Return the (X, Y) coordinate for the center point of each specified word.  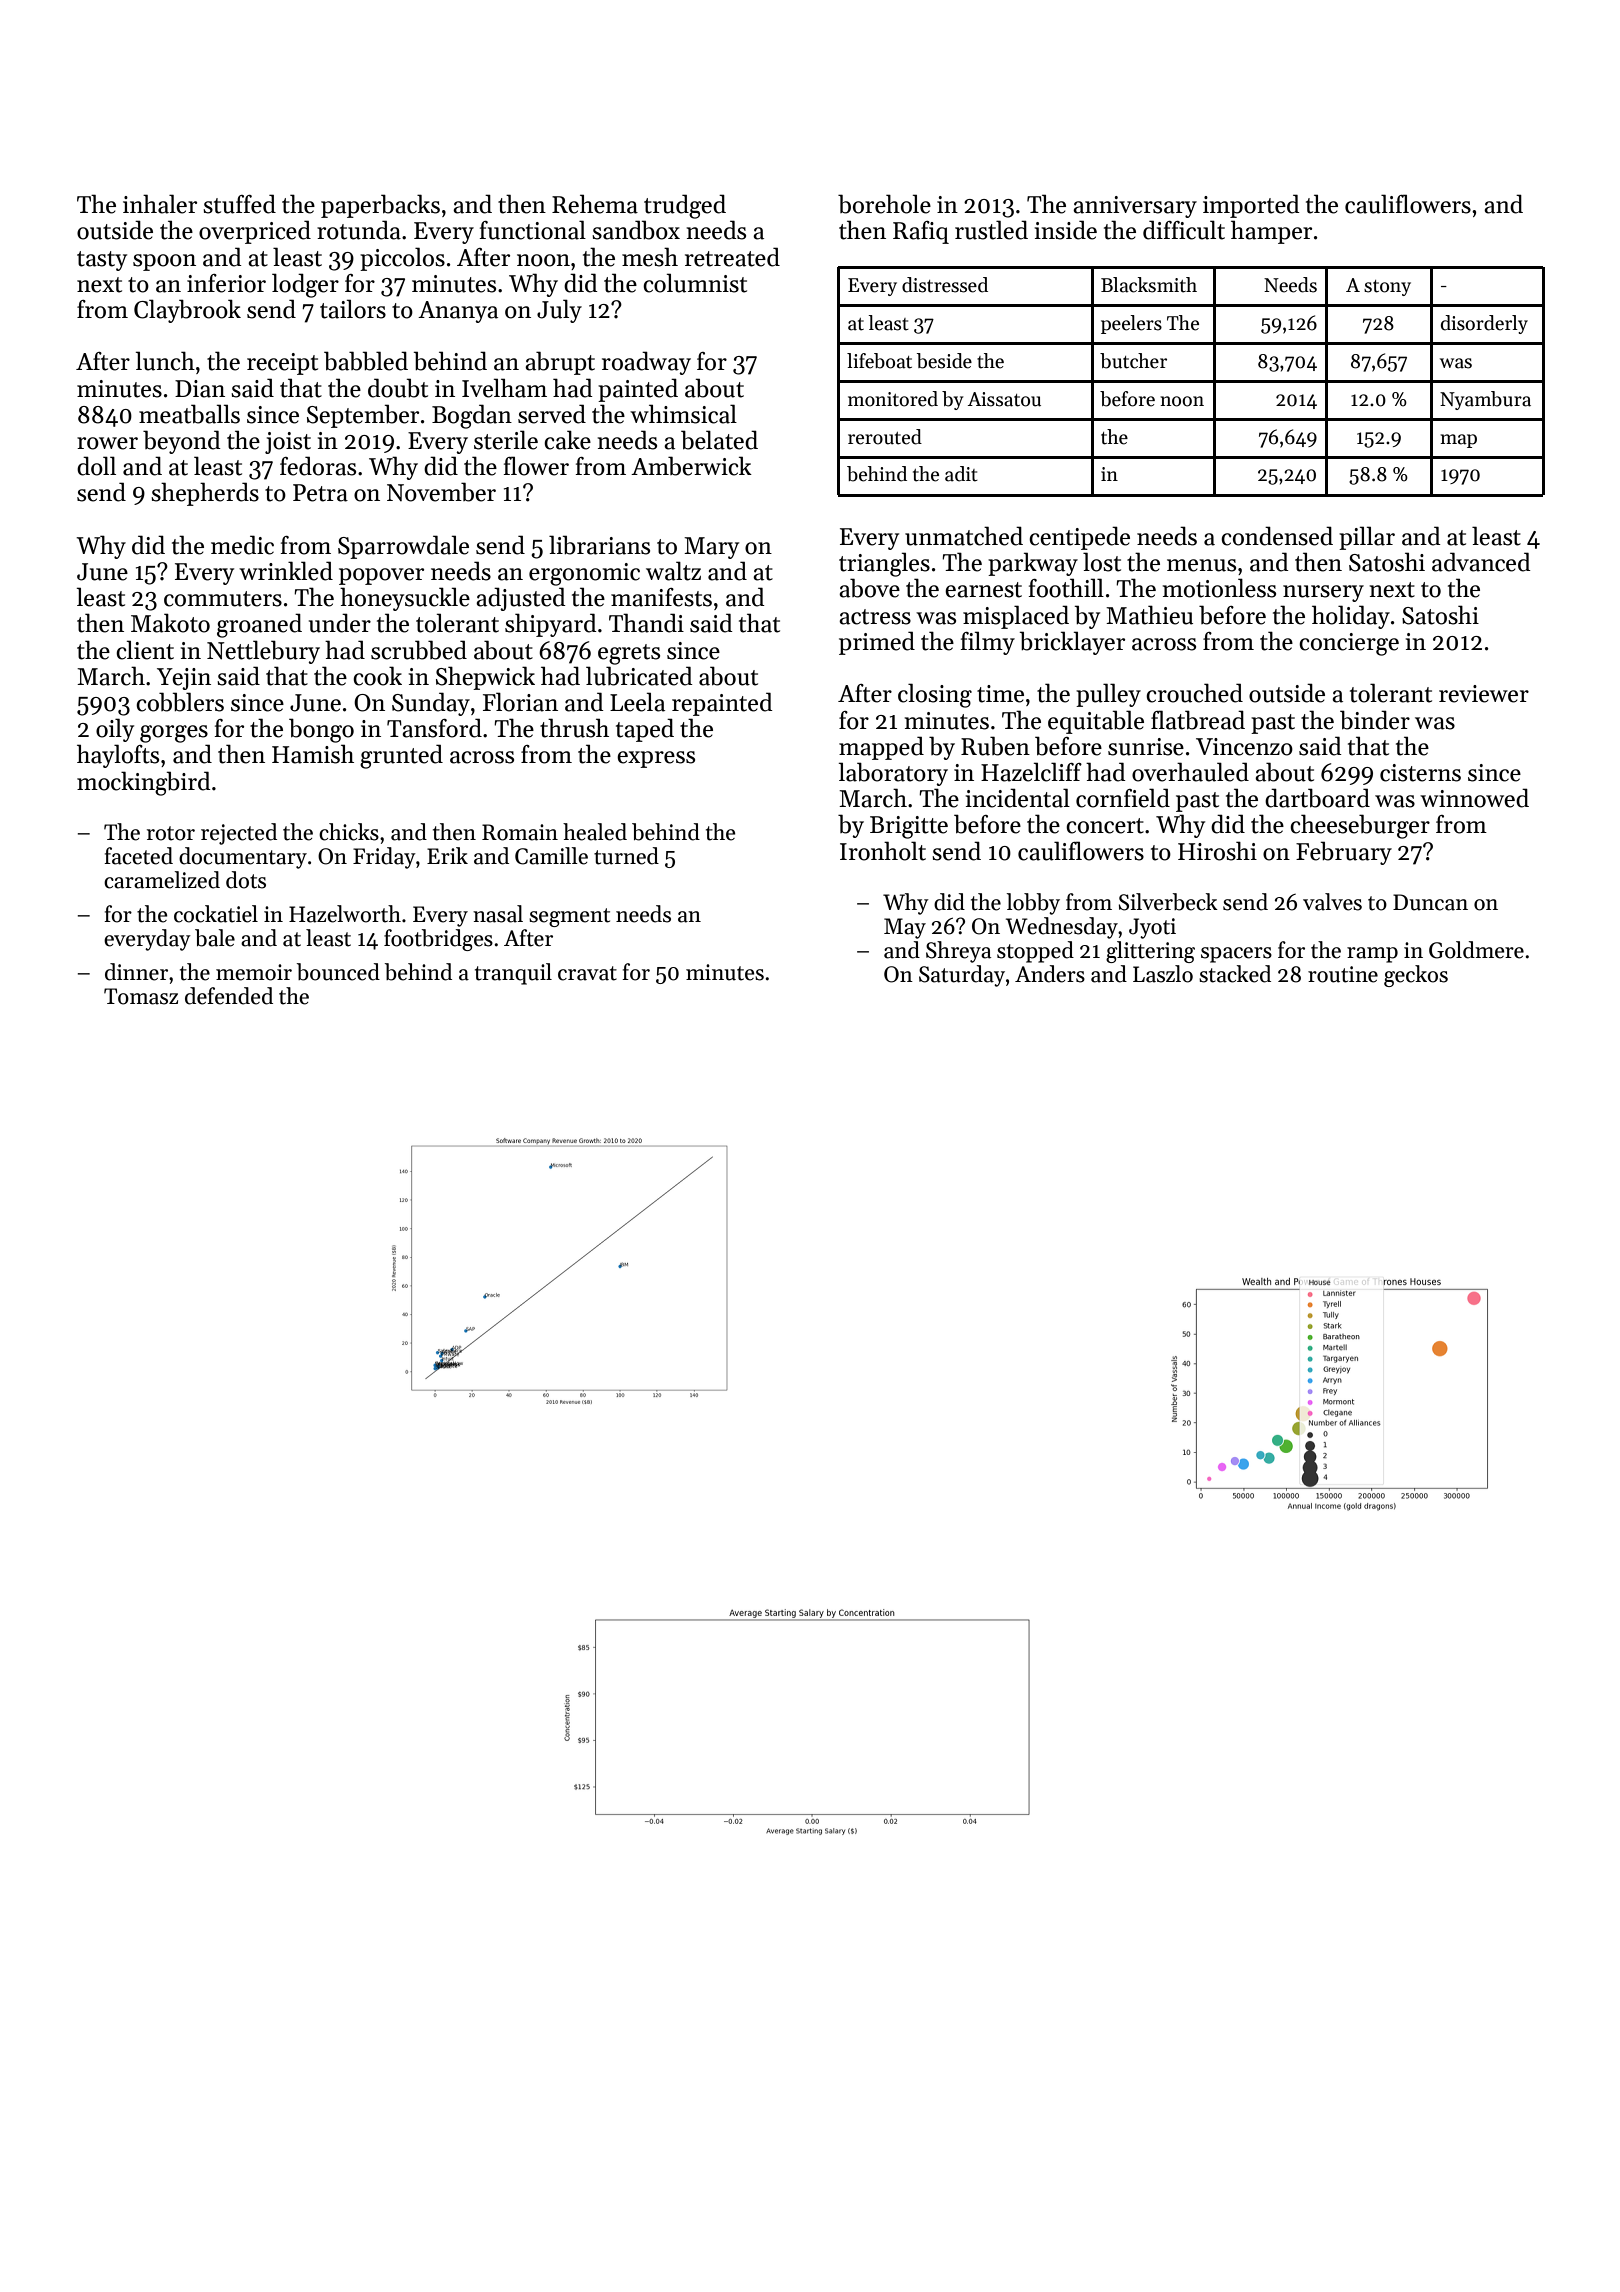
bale (215, 938)
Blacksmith (1149, 285)
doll (96, 466)
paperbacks (380, 206)
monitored (893, 399)
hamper (1271, 232)
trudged (685, 206)
